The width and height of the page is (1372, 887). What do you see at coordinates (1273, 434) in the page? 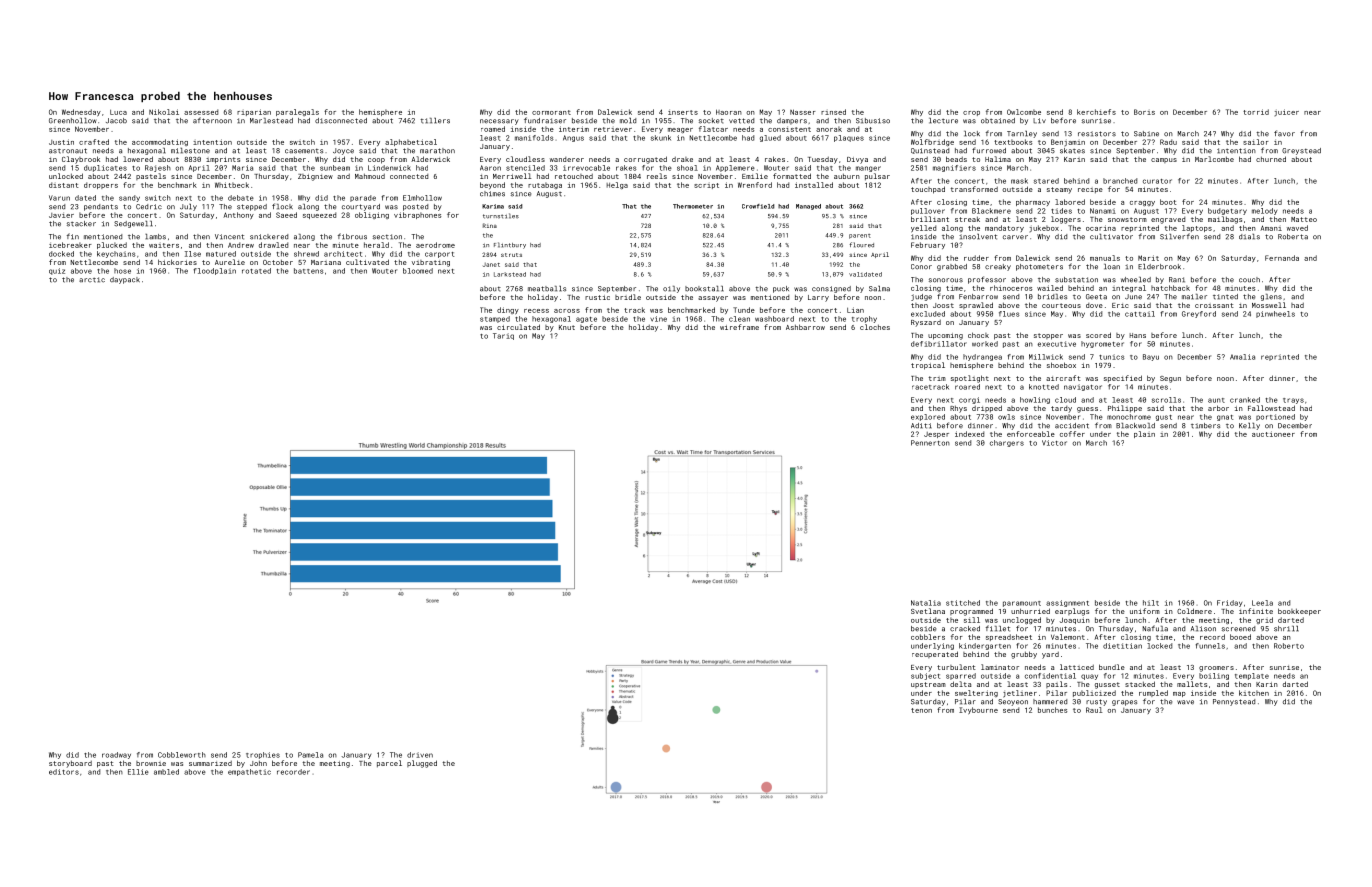
I see `auctioneer` at bounding box center [1273, 434].
